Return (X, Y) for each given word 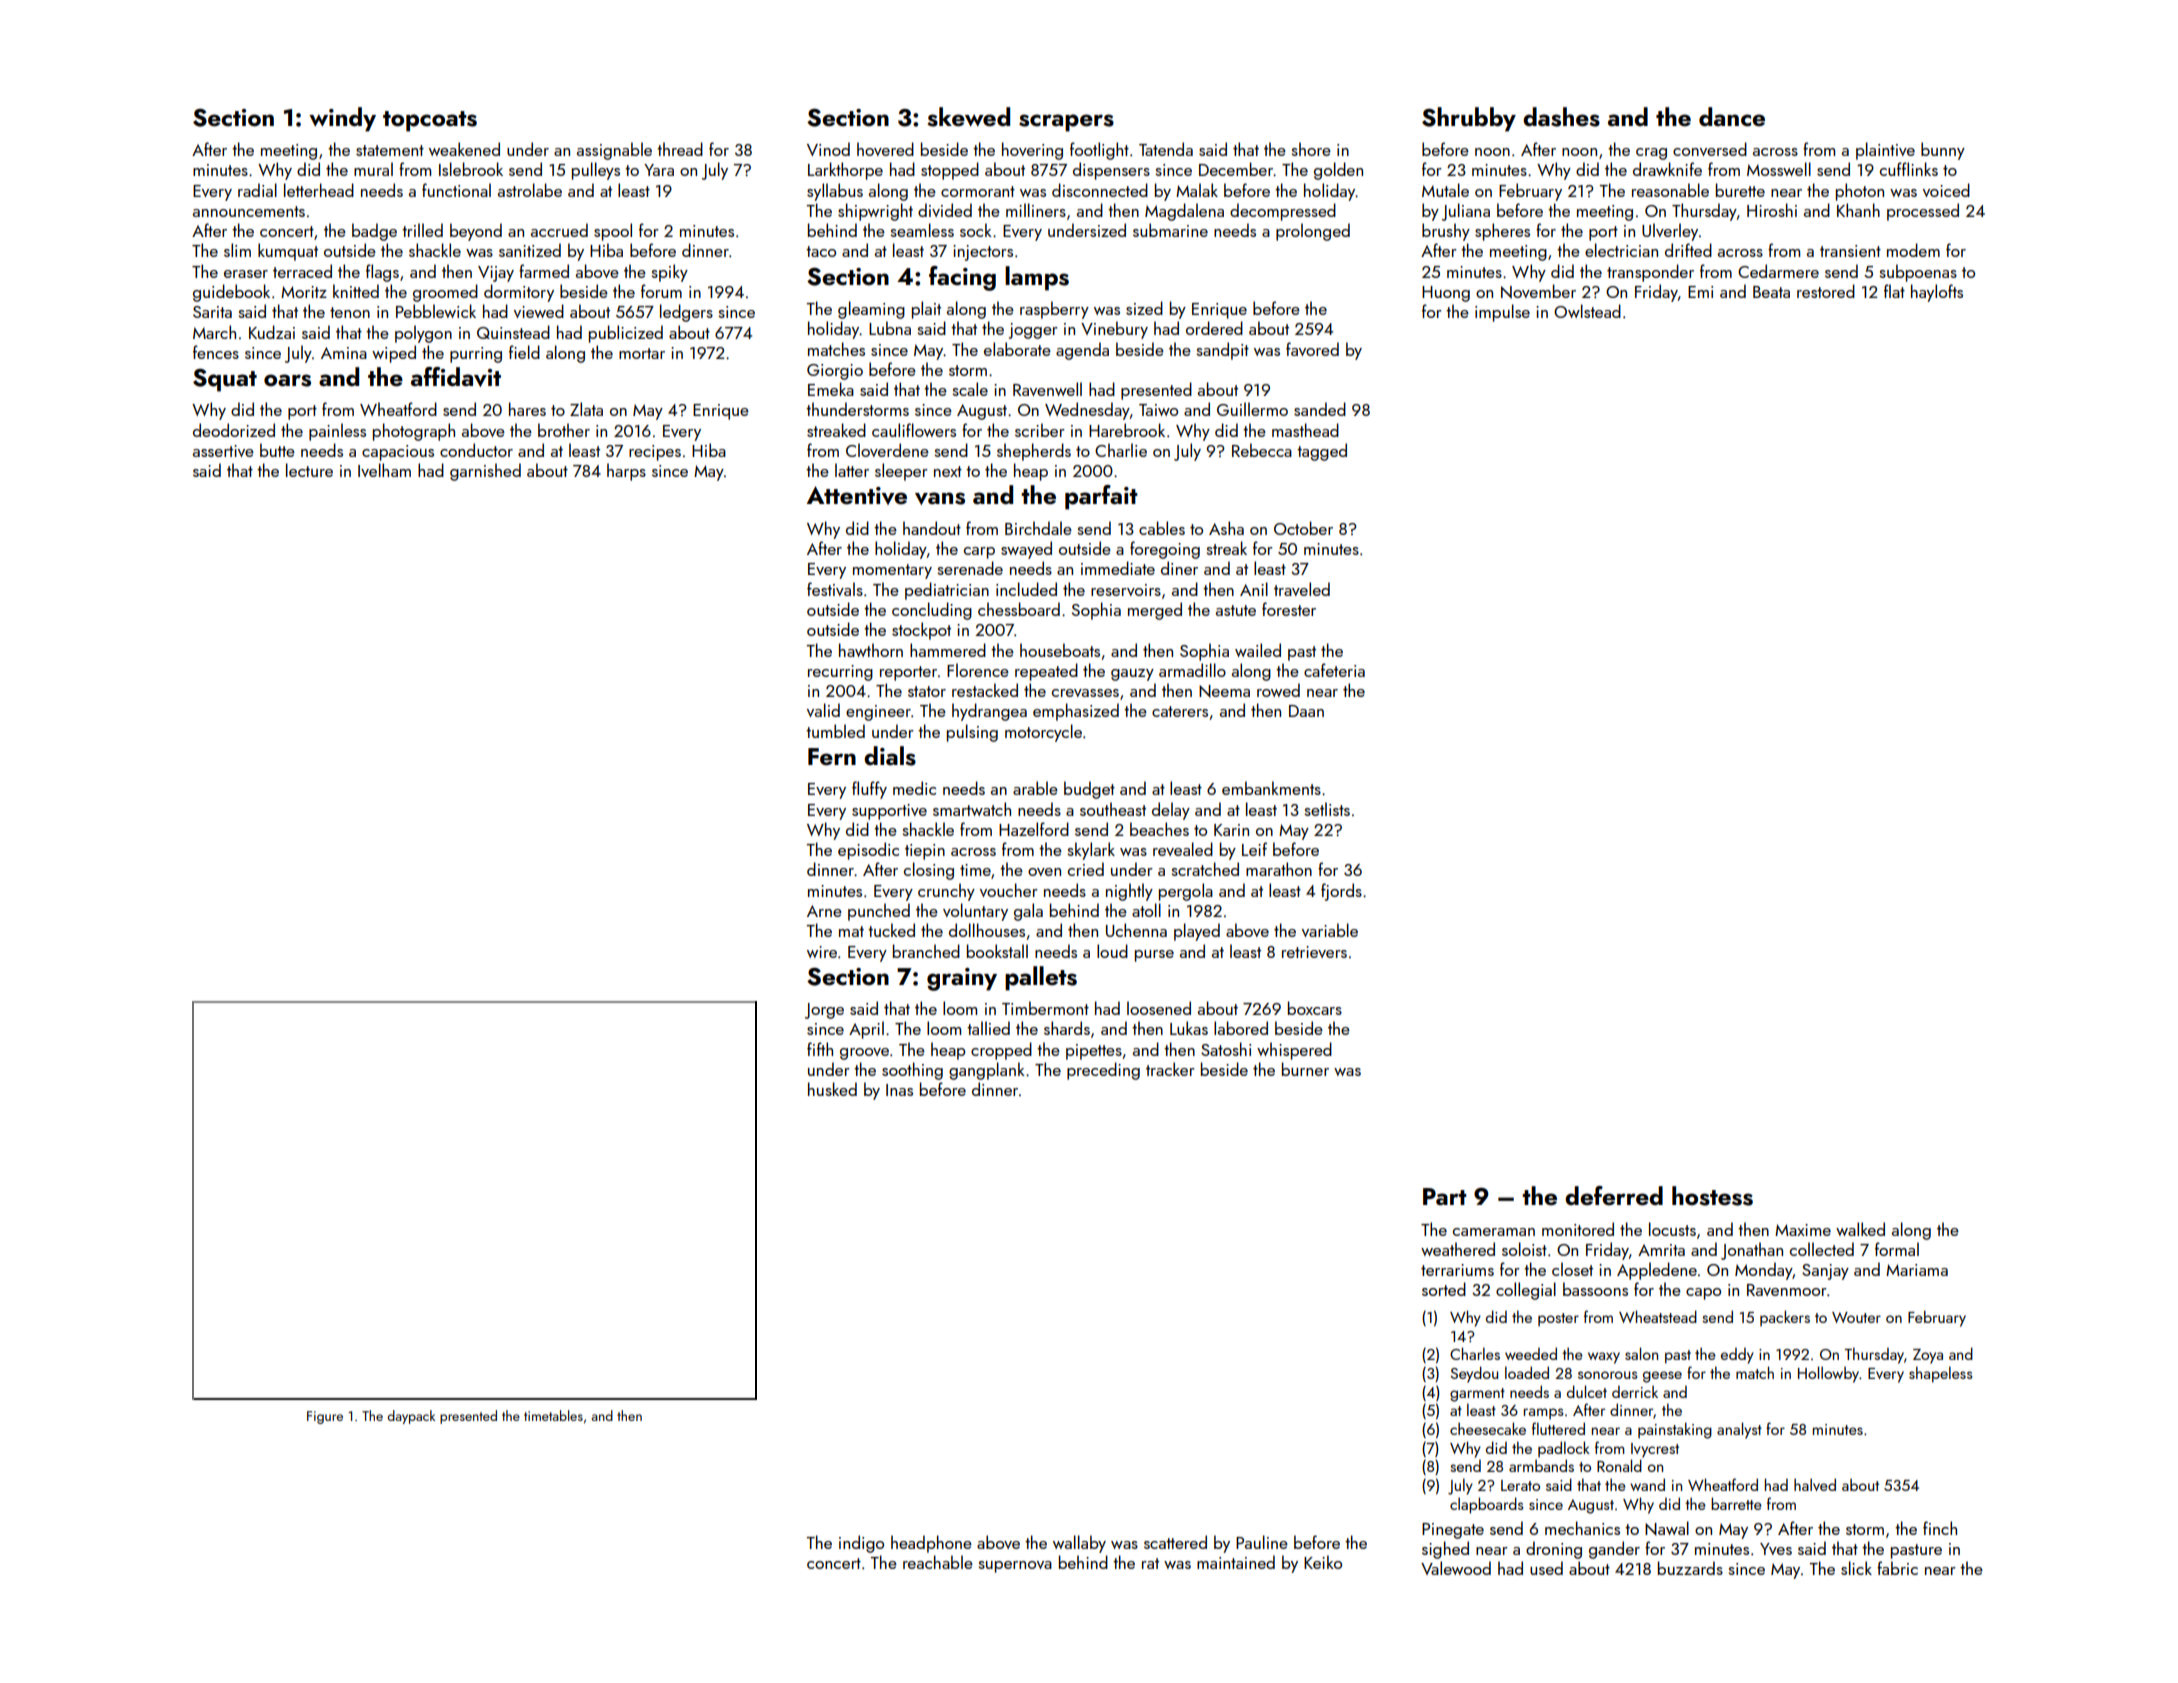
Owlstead (1587, 311)
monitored (1578, 1229)
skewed (968, 117)
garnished (485, 472)
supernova (1015, 1567)
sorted (1444, 1289)
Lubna (890, 328)
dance (1732, 117)
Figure (325, 1417)
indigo (861, 1544)
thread (680, 149)
